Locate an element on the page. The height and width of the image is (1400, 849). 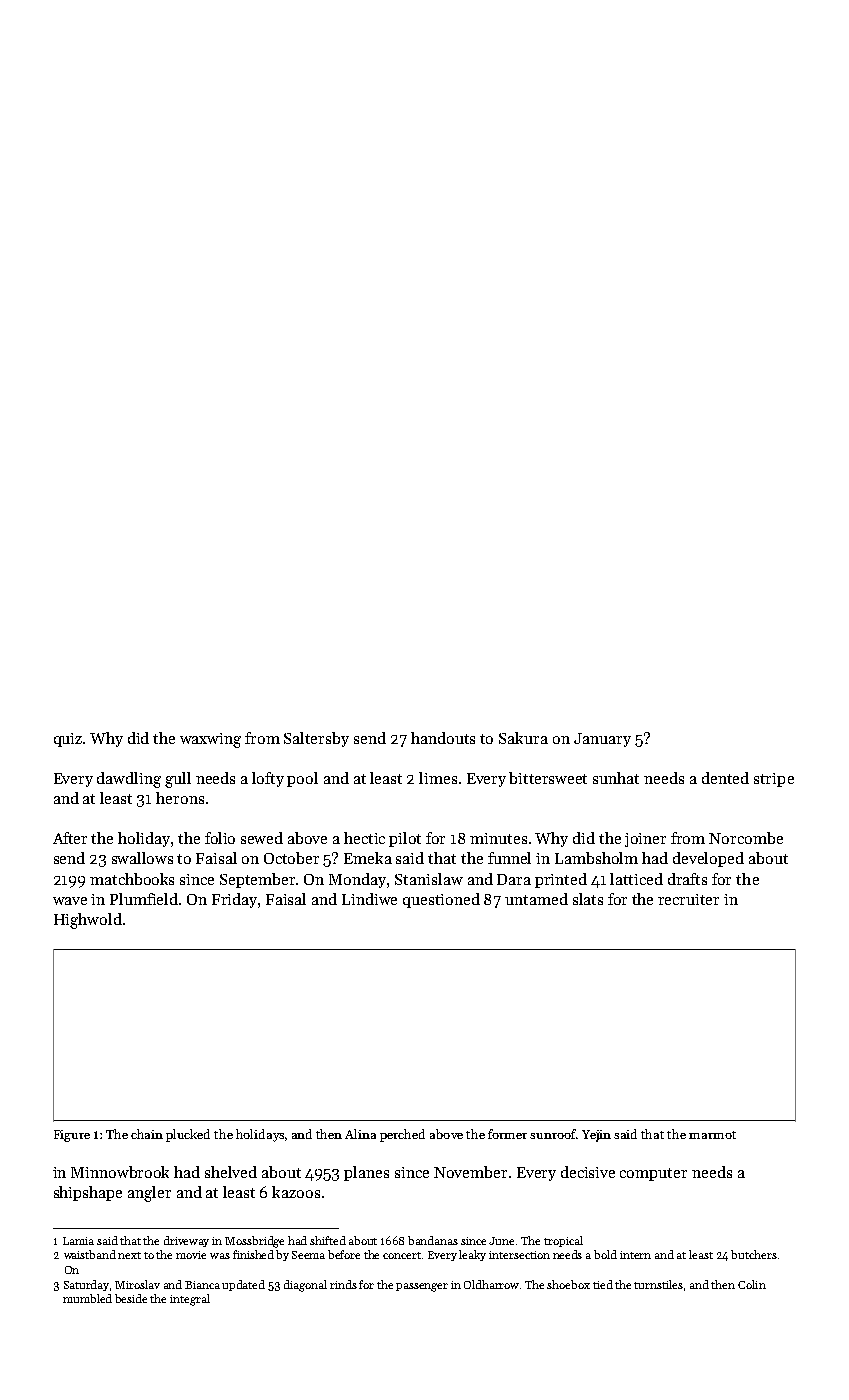
After is located at coordinates (70, 838).
